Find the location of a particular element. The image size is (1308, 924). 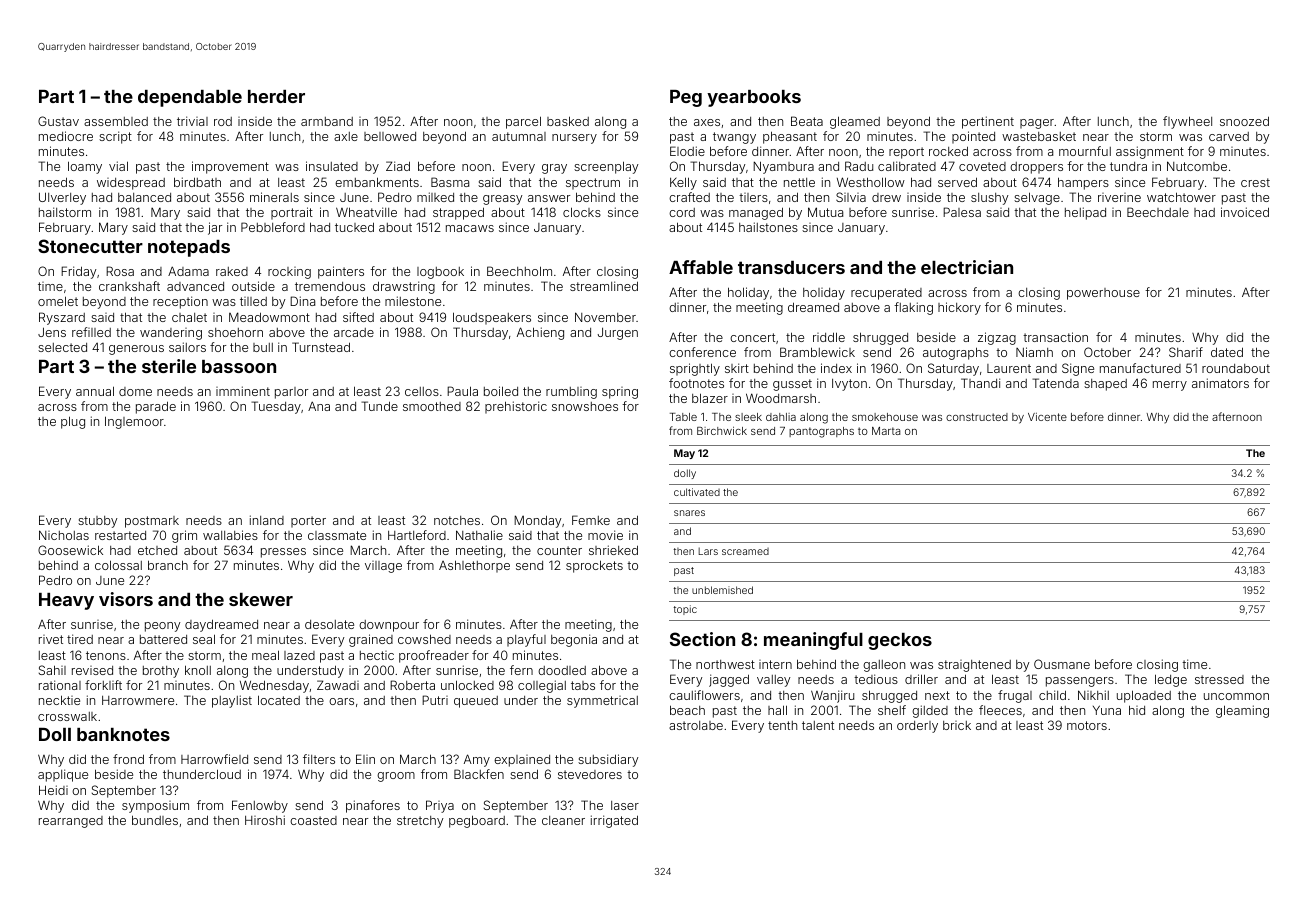

shaped is located at coordinates (1105, 385).
